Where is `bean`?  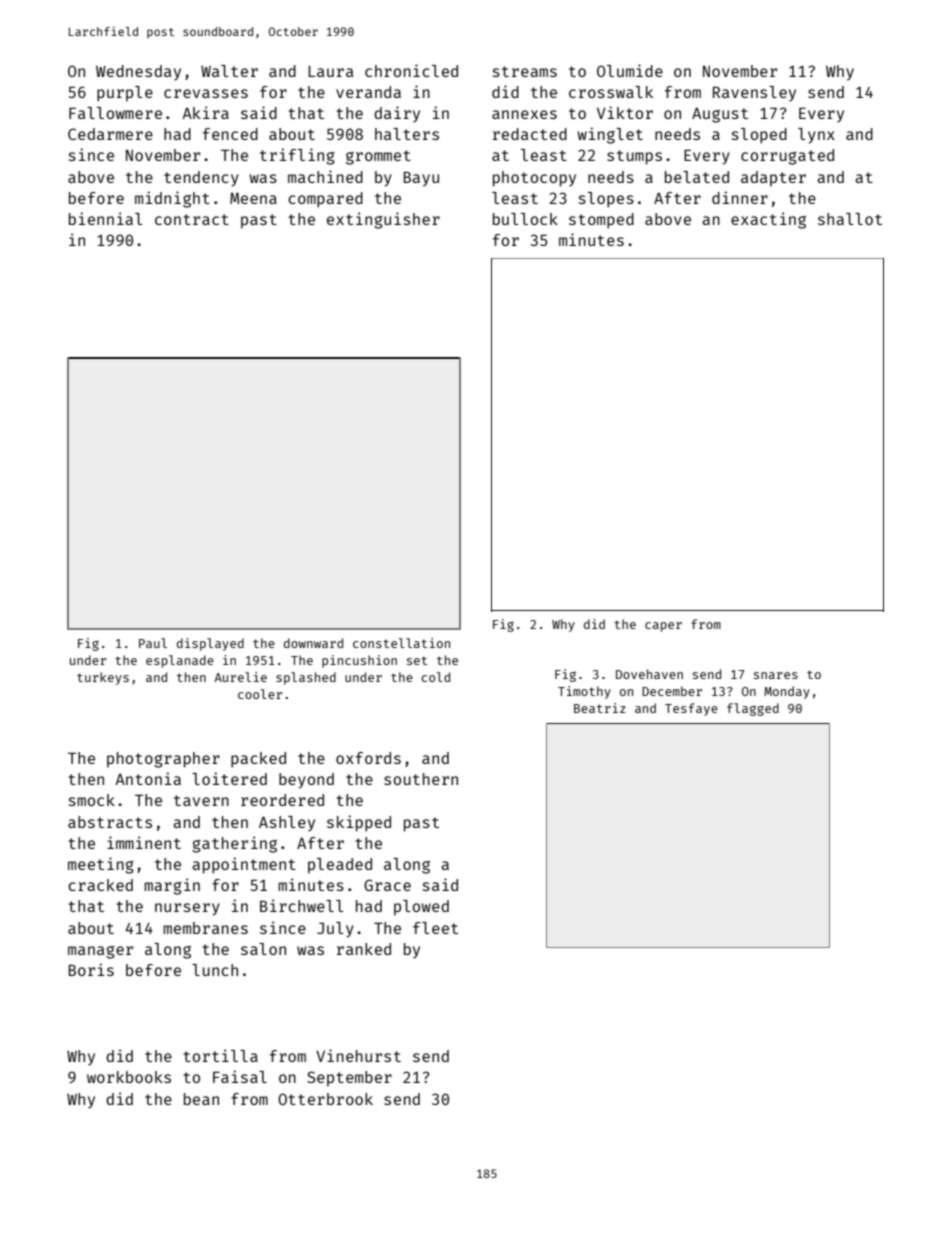 bean is located at coordinates (201, 1099).
